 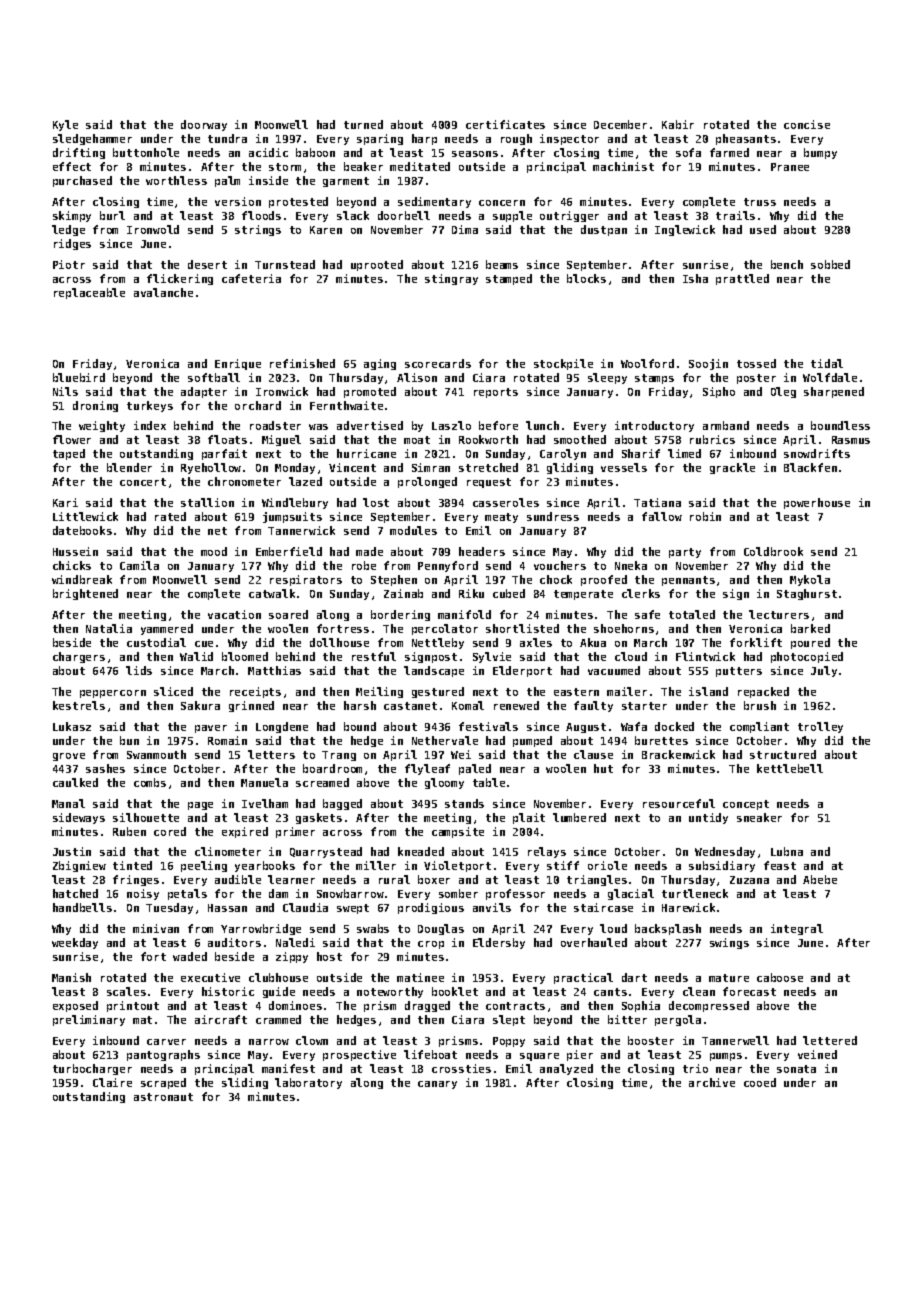 What do you see at coordinates (438, 363) in the document?
I see `scorecards` at bounding box center [438, 363].
